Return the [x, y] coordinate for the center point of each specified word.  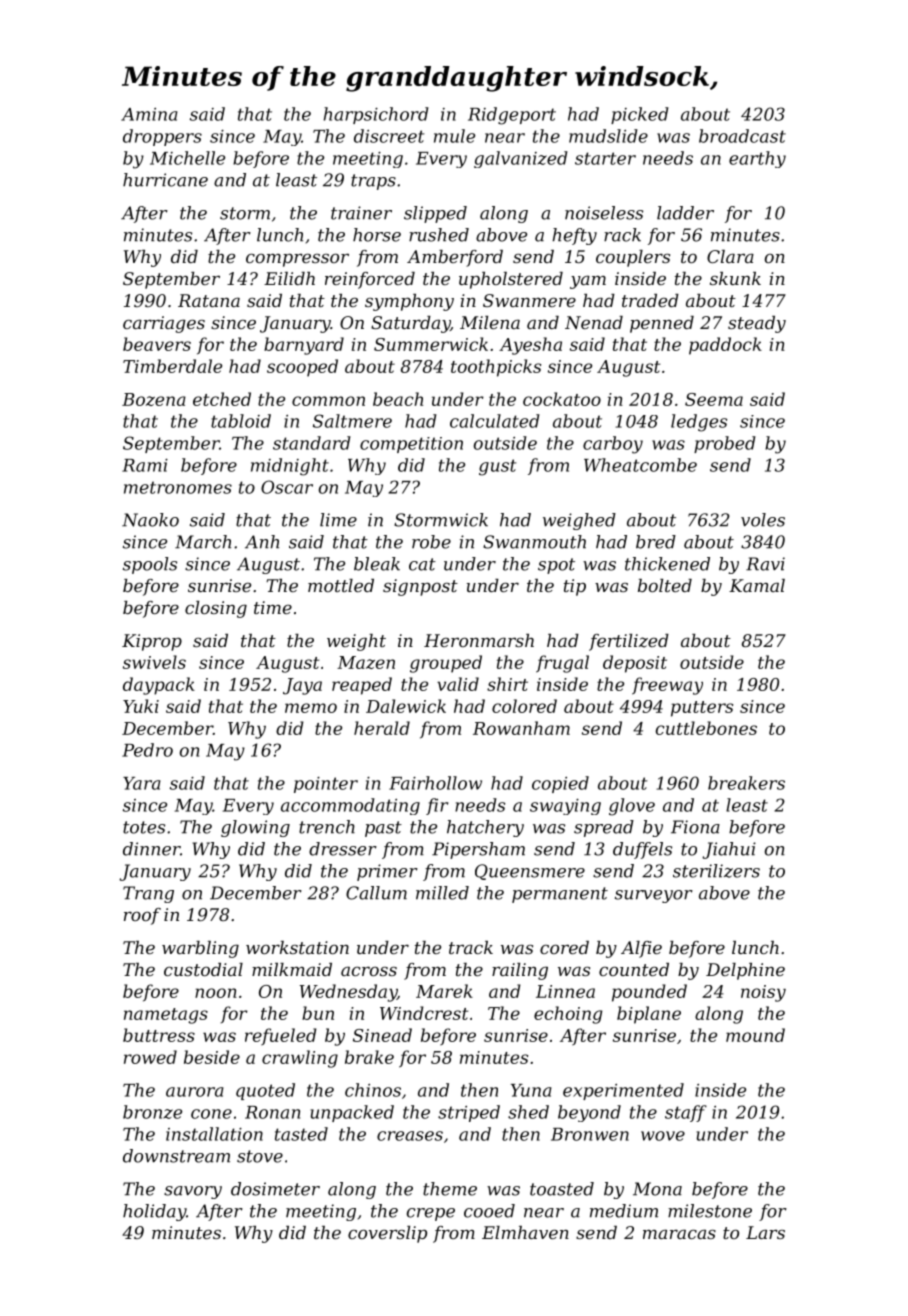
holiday [154, 1212]
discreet [389, 136]
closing [216, 609]
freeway [667, 686]
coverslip [387, 1234]
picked [640, 115]
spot [556, 566]
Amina [149, 114]
